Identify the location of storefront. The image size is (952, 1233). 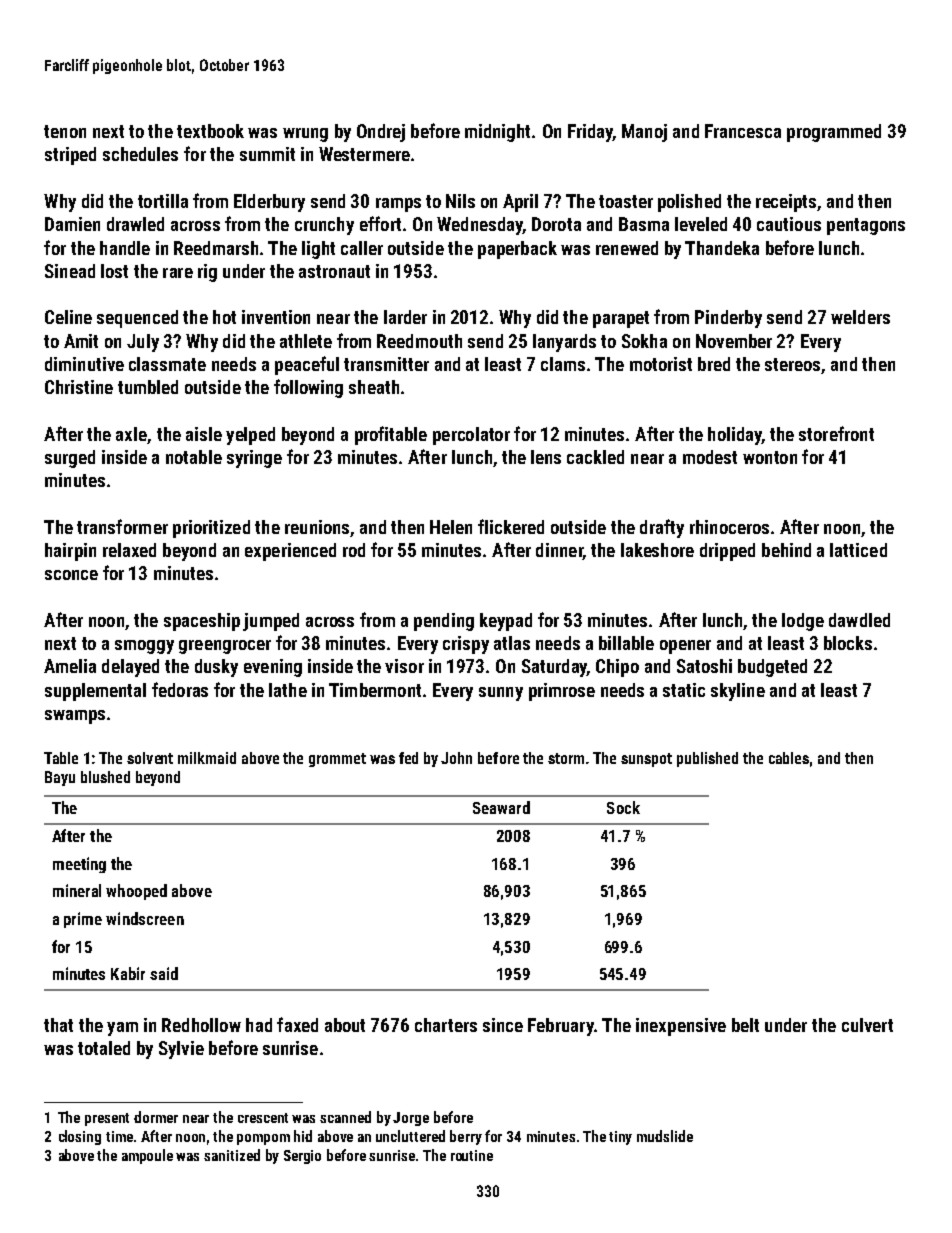
(836, 433).
